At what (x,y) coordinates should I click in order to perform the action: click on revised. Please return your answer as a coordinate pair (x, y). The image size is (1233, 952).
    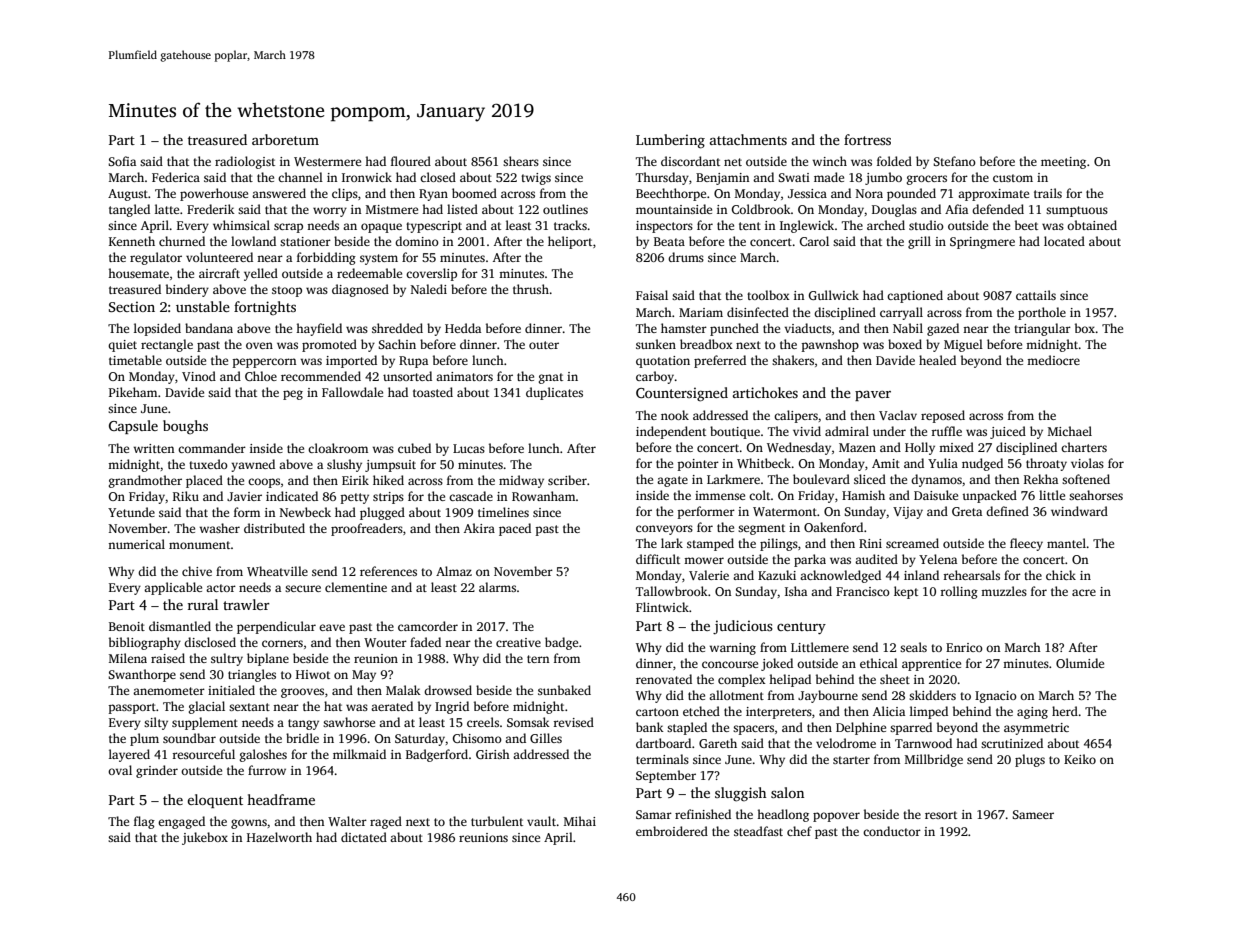
    Looking at the image, I should click on (574, 722).
